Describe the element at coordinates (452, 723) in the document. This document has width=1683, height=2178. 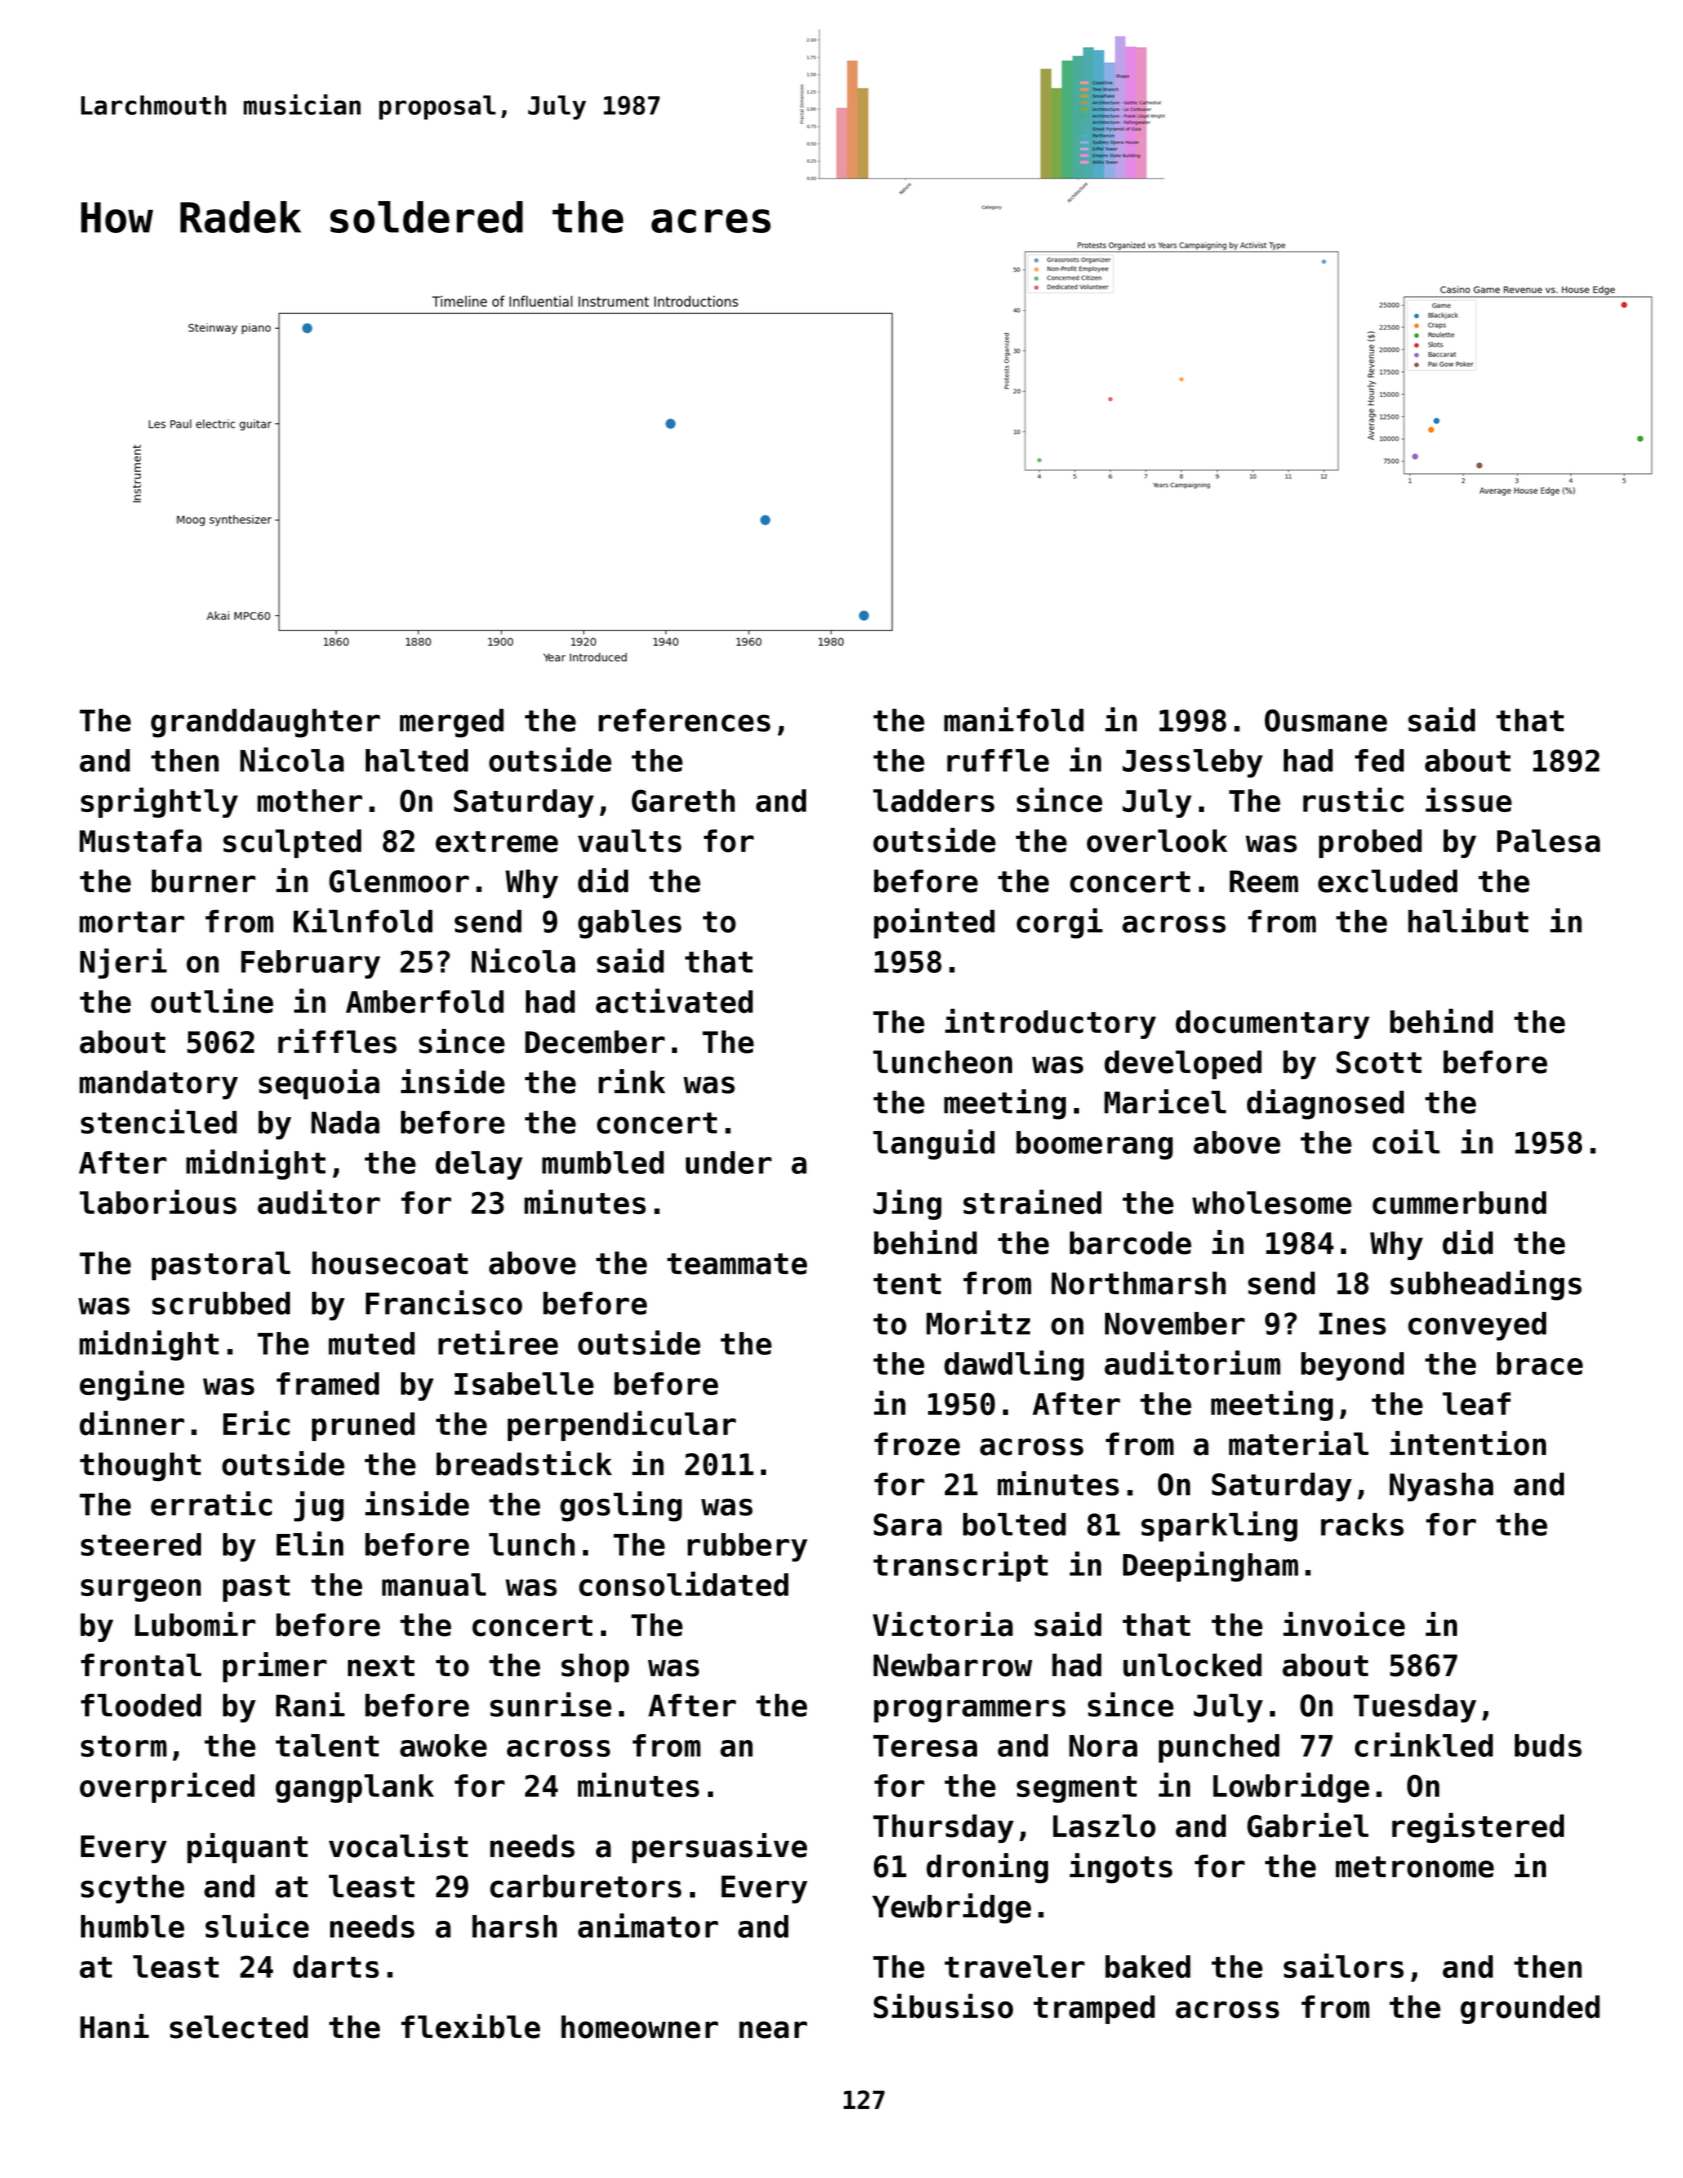
I see `merged` at that location.
